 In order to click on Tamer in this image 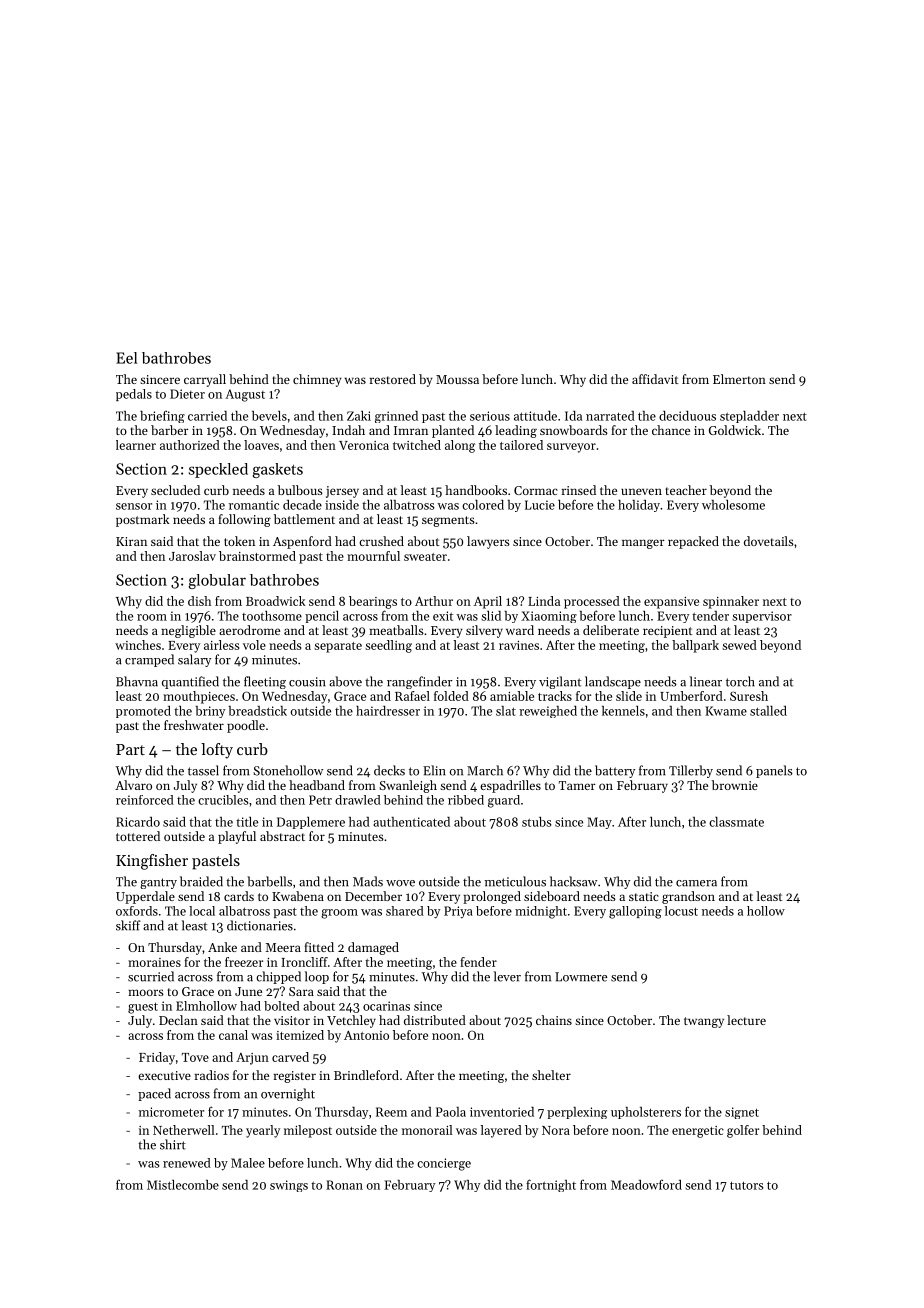, I will do `click(577, 785)`.
